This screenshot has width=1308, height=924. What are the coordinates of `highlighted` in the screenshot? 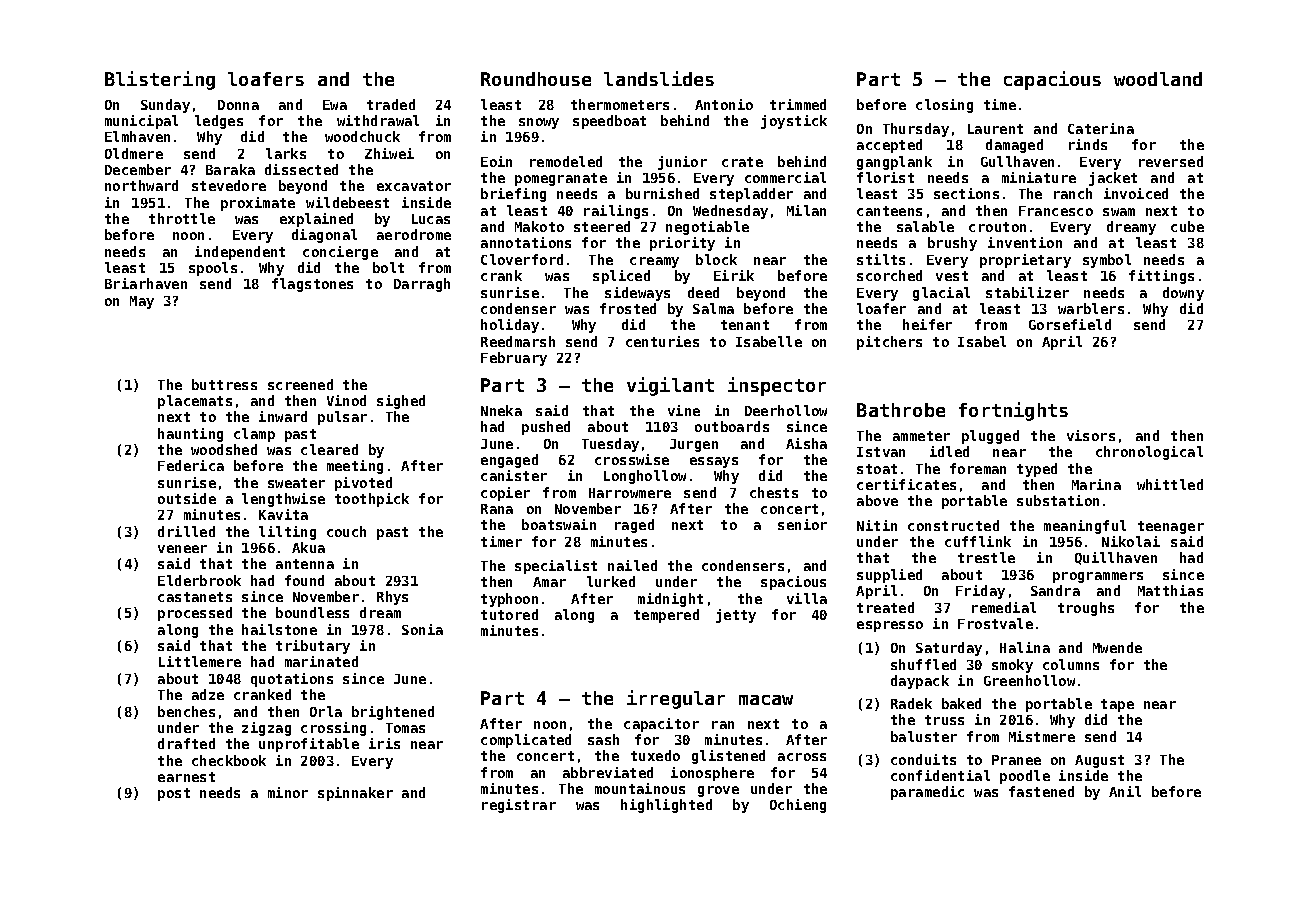 It's located at (666, 806).
